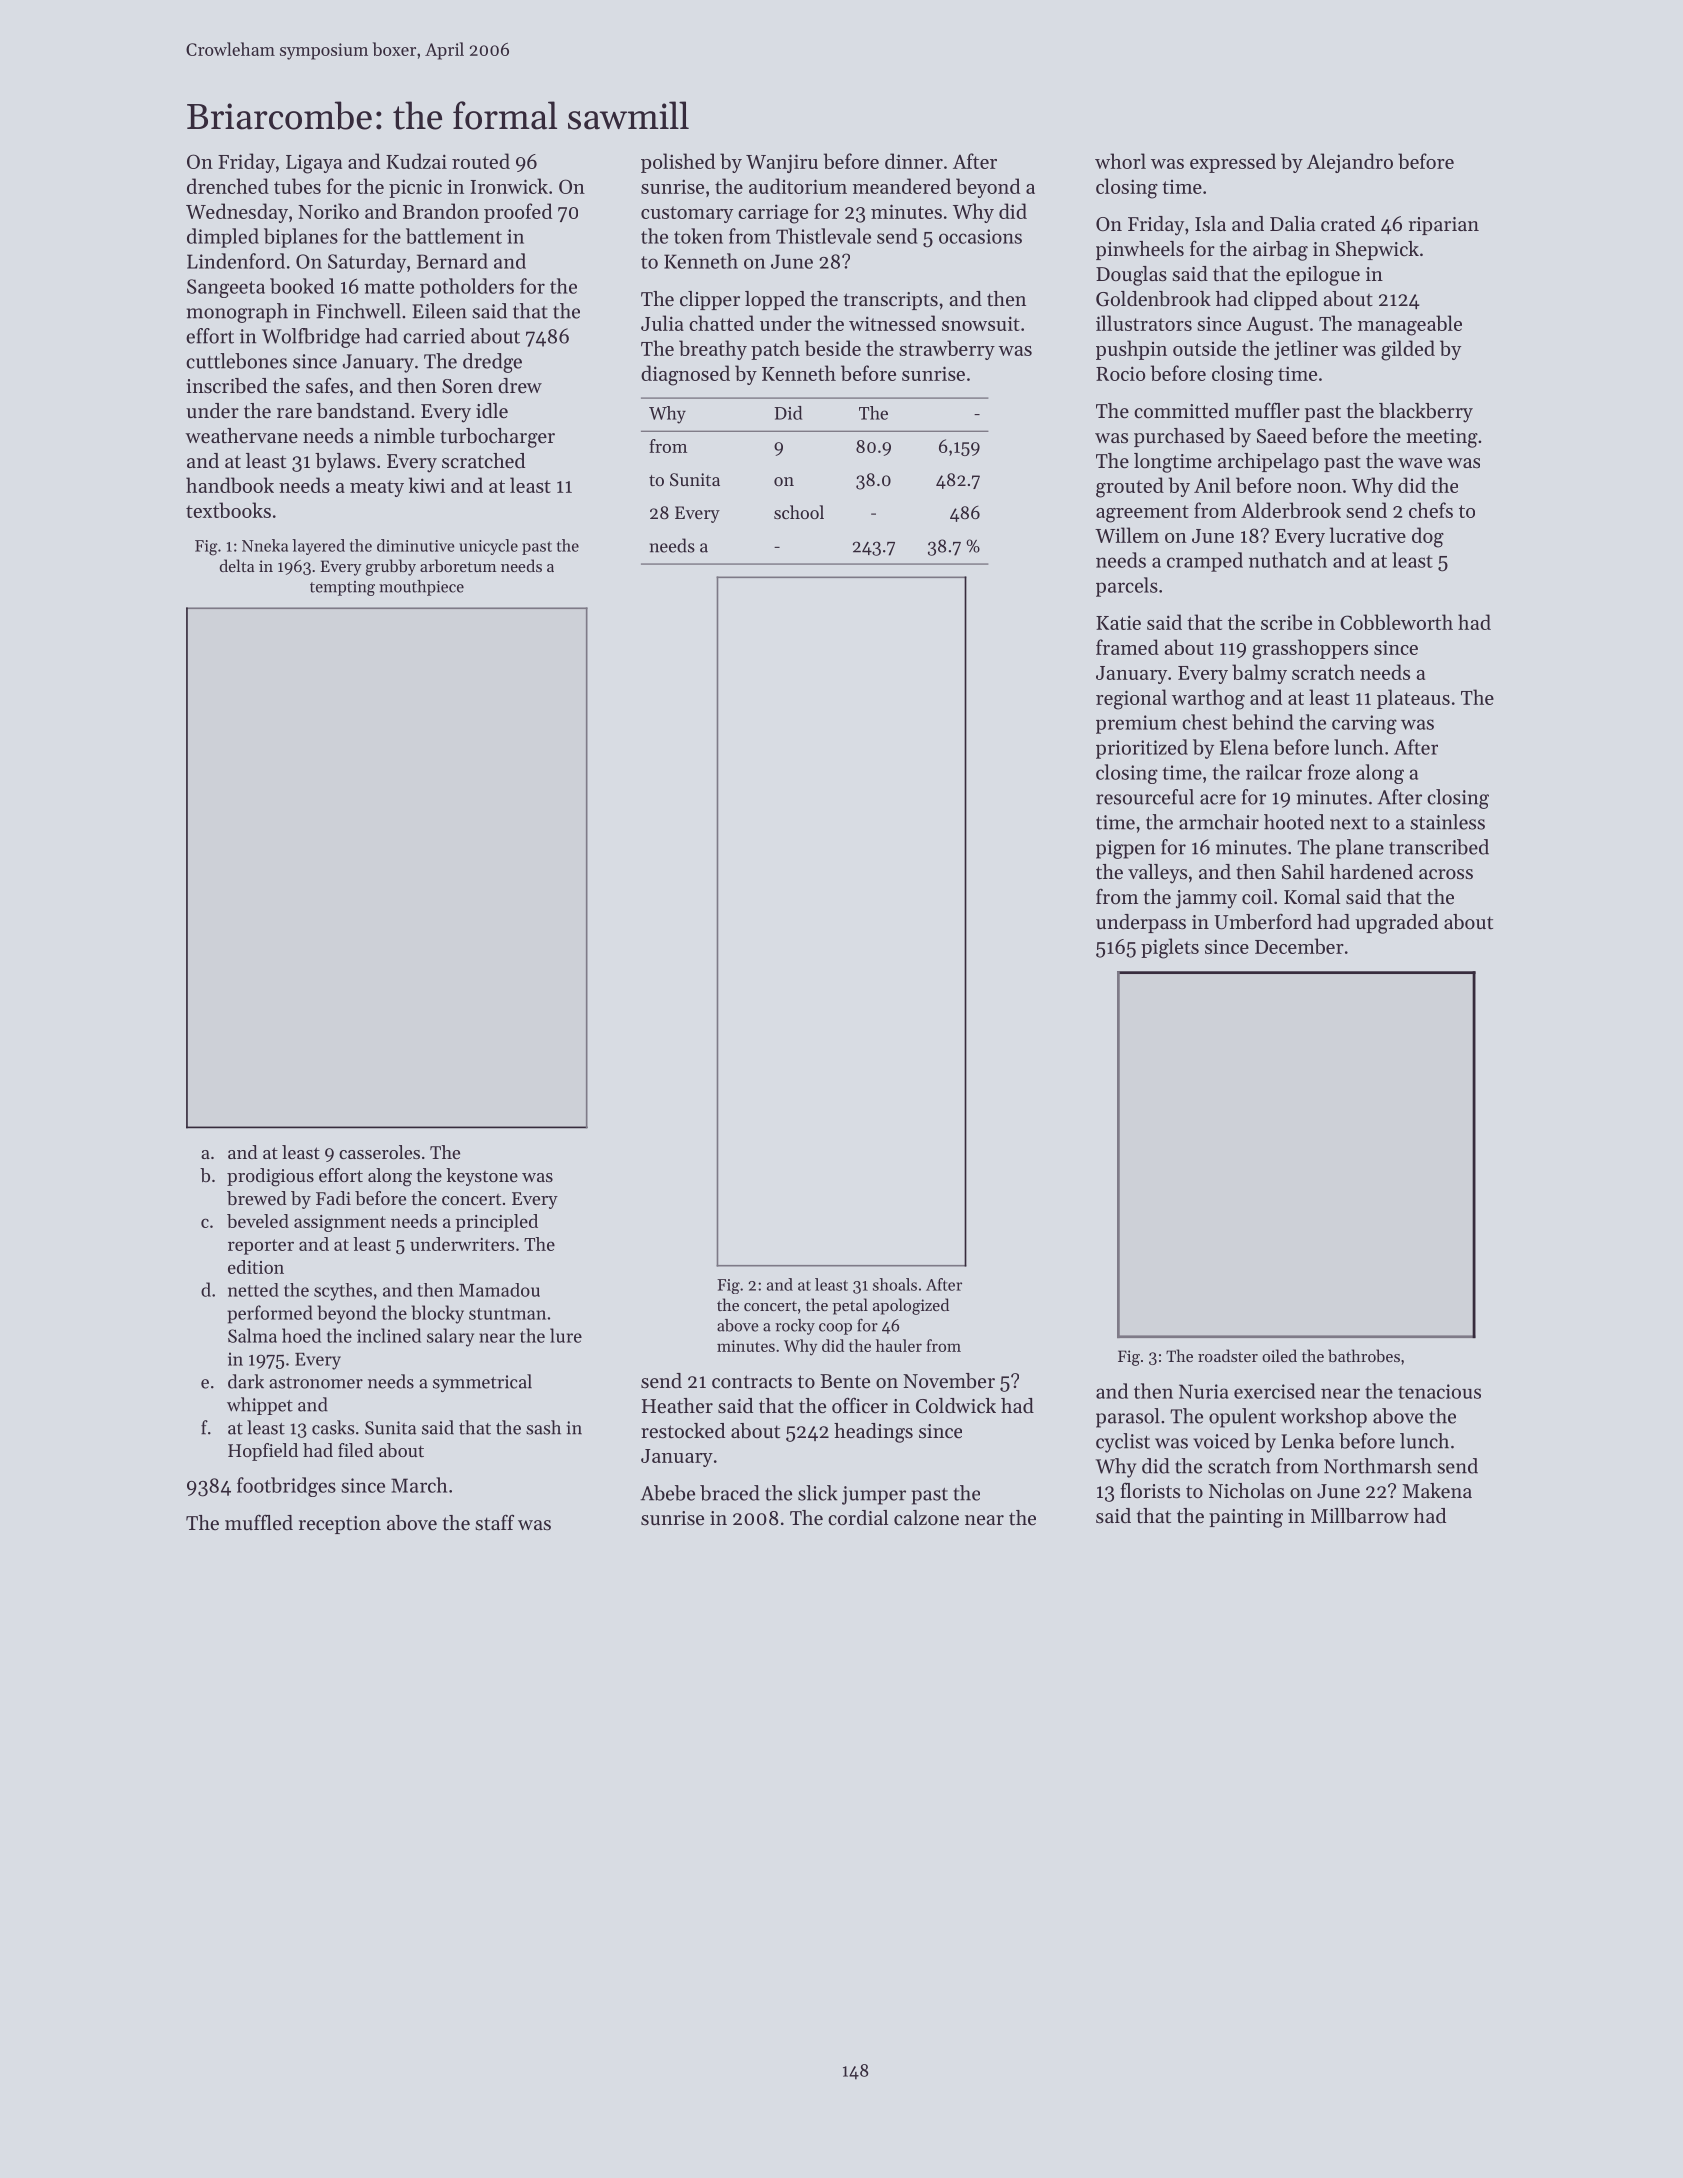 The height and width of the page is (2178, 1683). What do you see at coordinates (782, 163) in the page?
I see `Wanjiru` at bounding box center [782, 163].
